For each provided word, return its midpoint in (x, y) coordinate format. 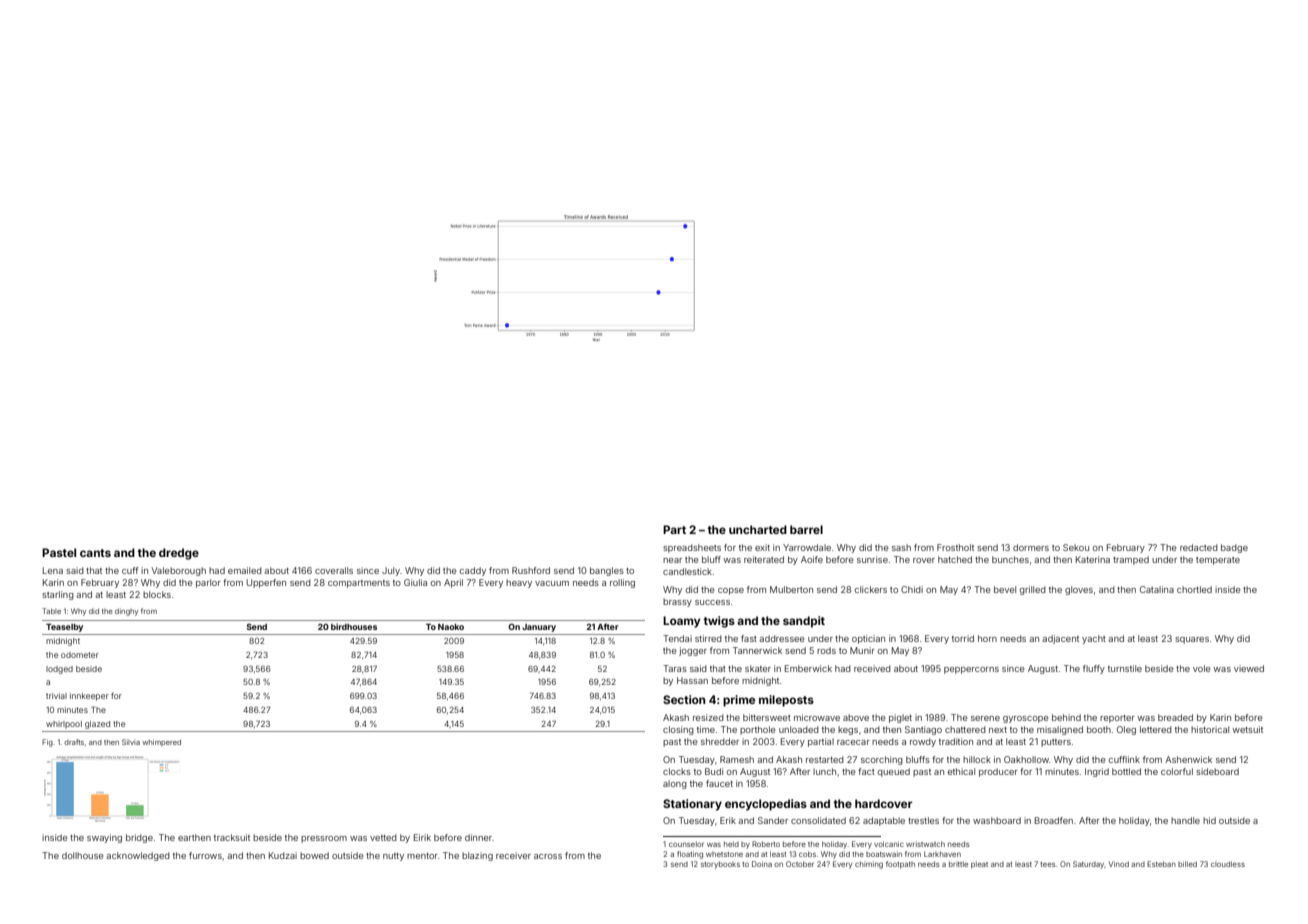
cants (95, 553)
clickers (871, 589)
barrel (806, 529)
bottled (1126, 771)
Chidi (912, 589)
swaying (104, 838)
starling (58, 595)
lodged (59, 670)
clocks (677, 771)
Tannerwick (757, 650)
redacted (1199, 547)
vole (1201, 668)
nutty (393, 857)
